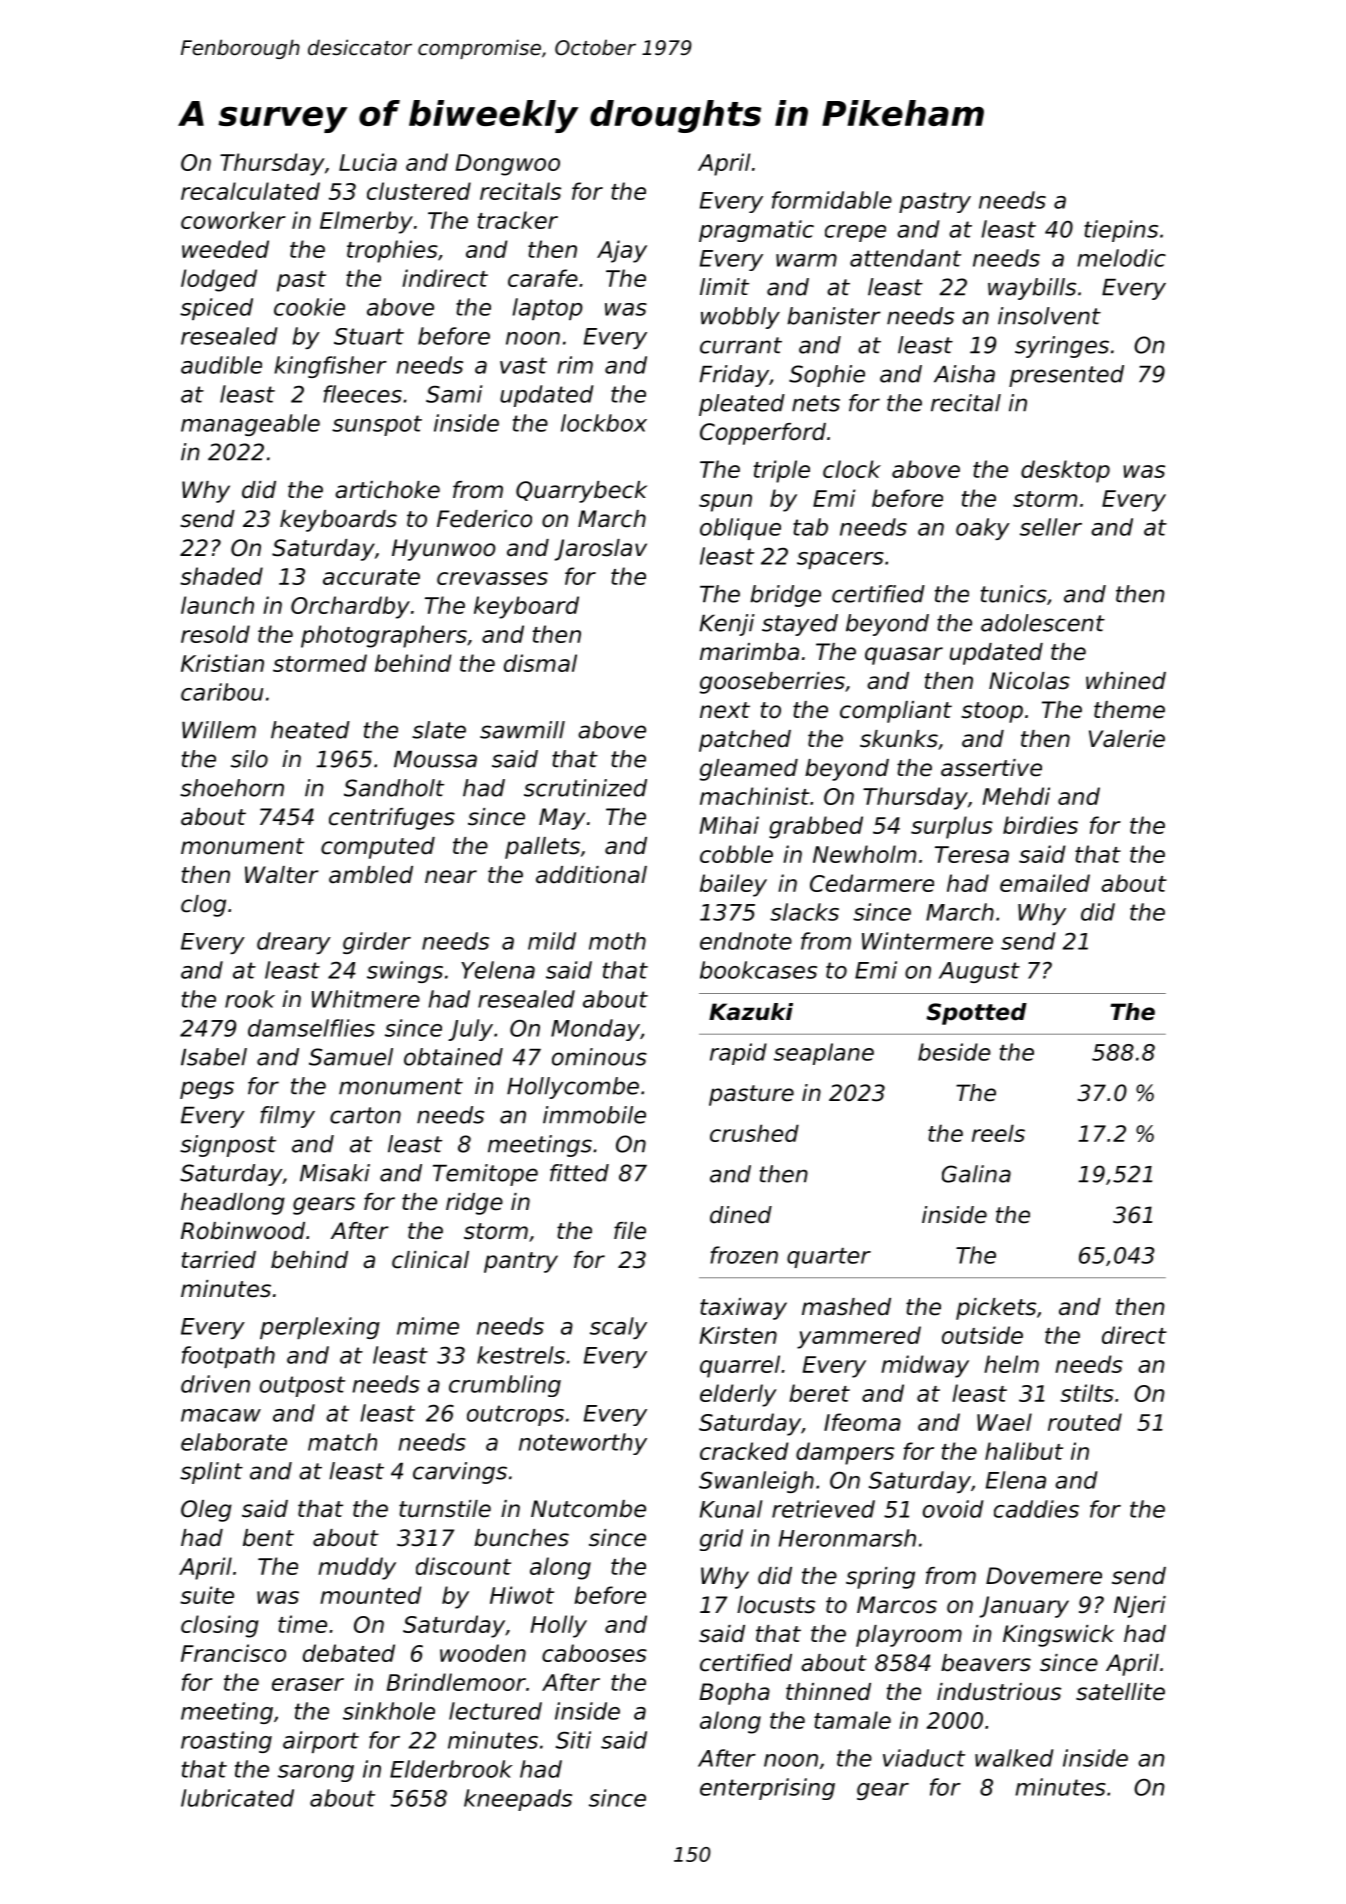 The image size is (1346, 1904). What do you see at coordinates (237, 1798) in the image?
I see `lubricated` at bounding box center [237, 1798].
